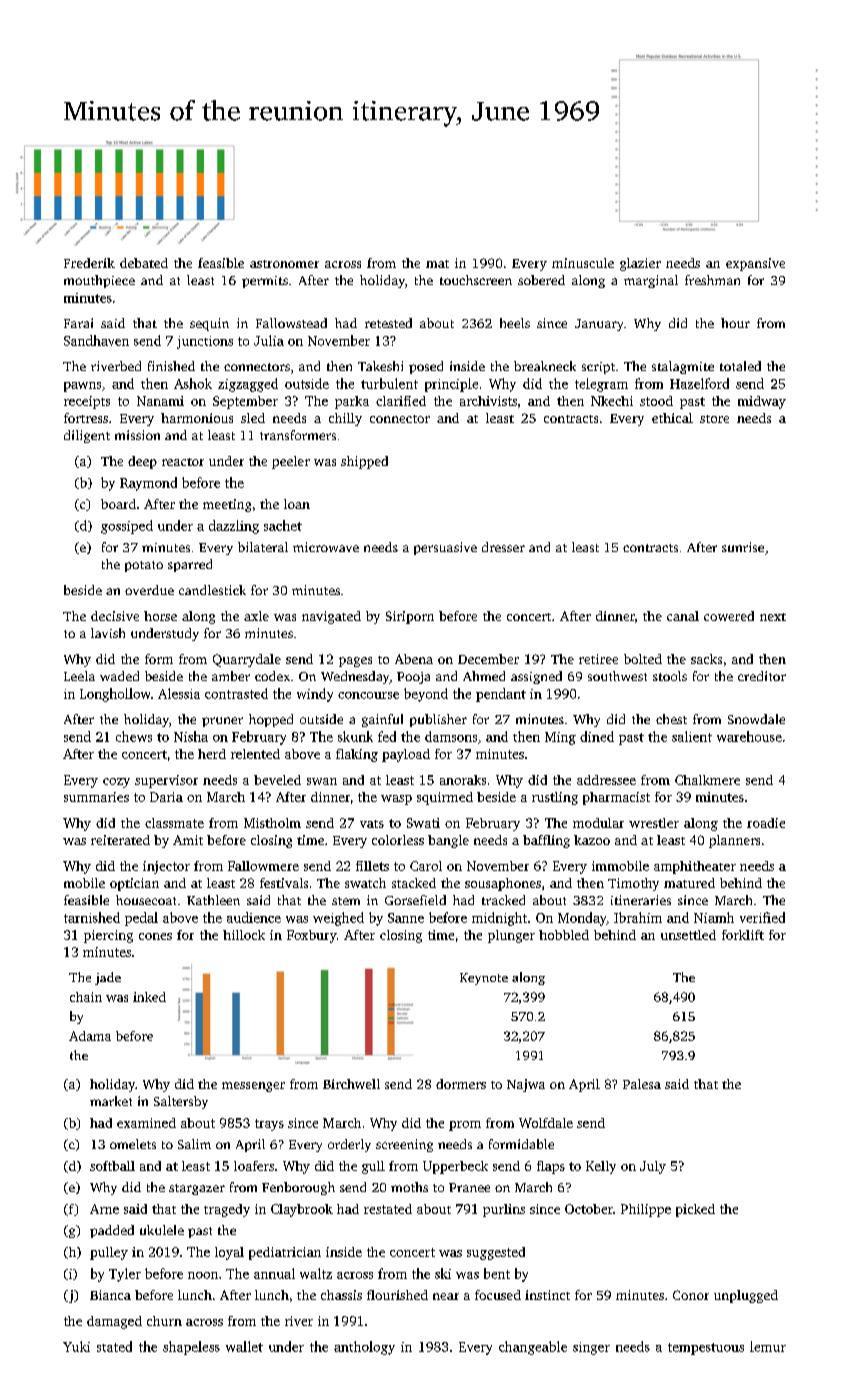 The height and width of the screenshot is (1400, 849). Describe the element at coordinates (672, 418) in the screenshot. I see `ethical` at that location.
